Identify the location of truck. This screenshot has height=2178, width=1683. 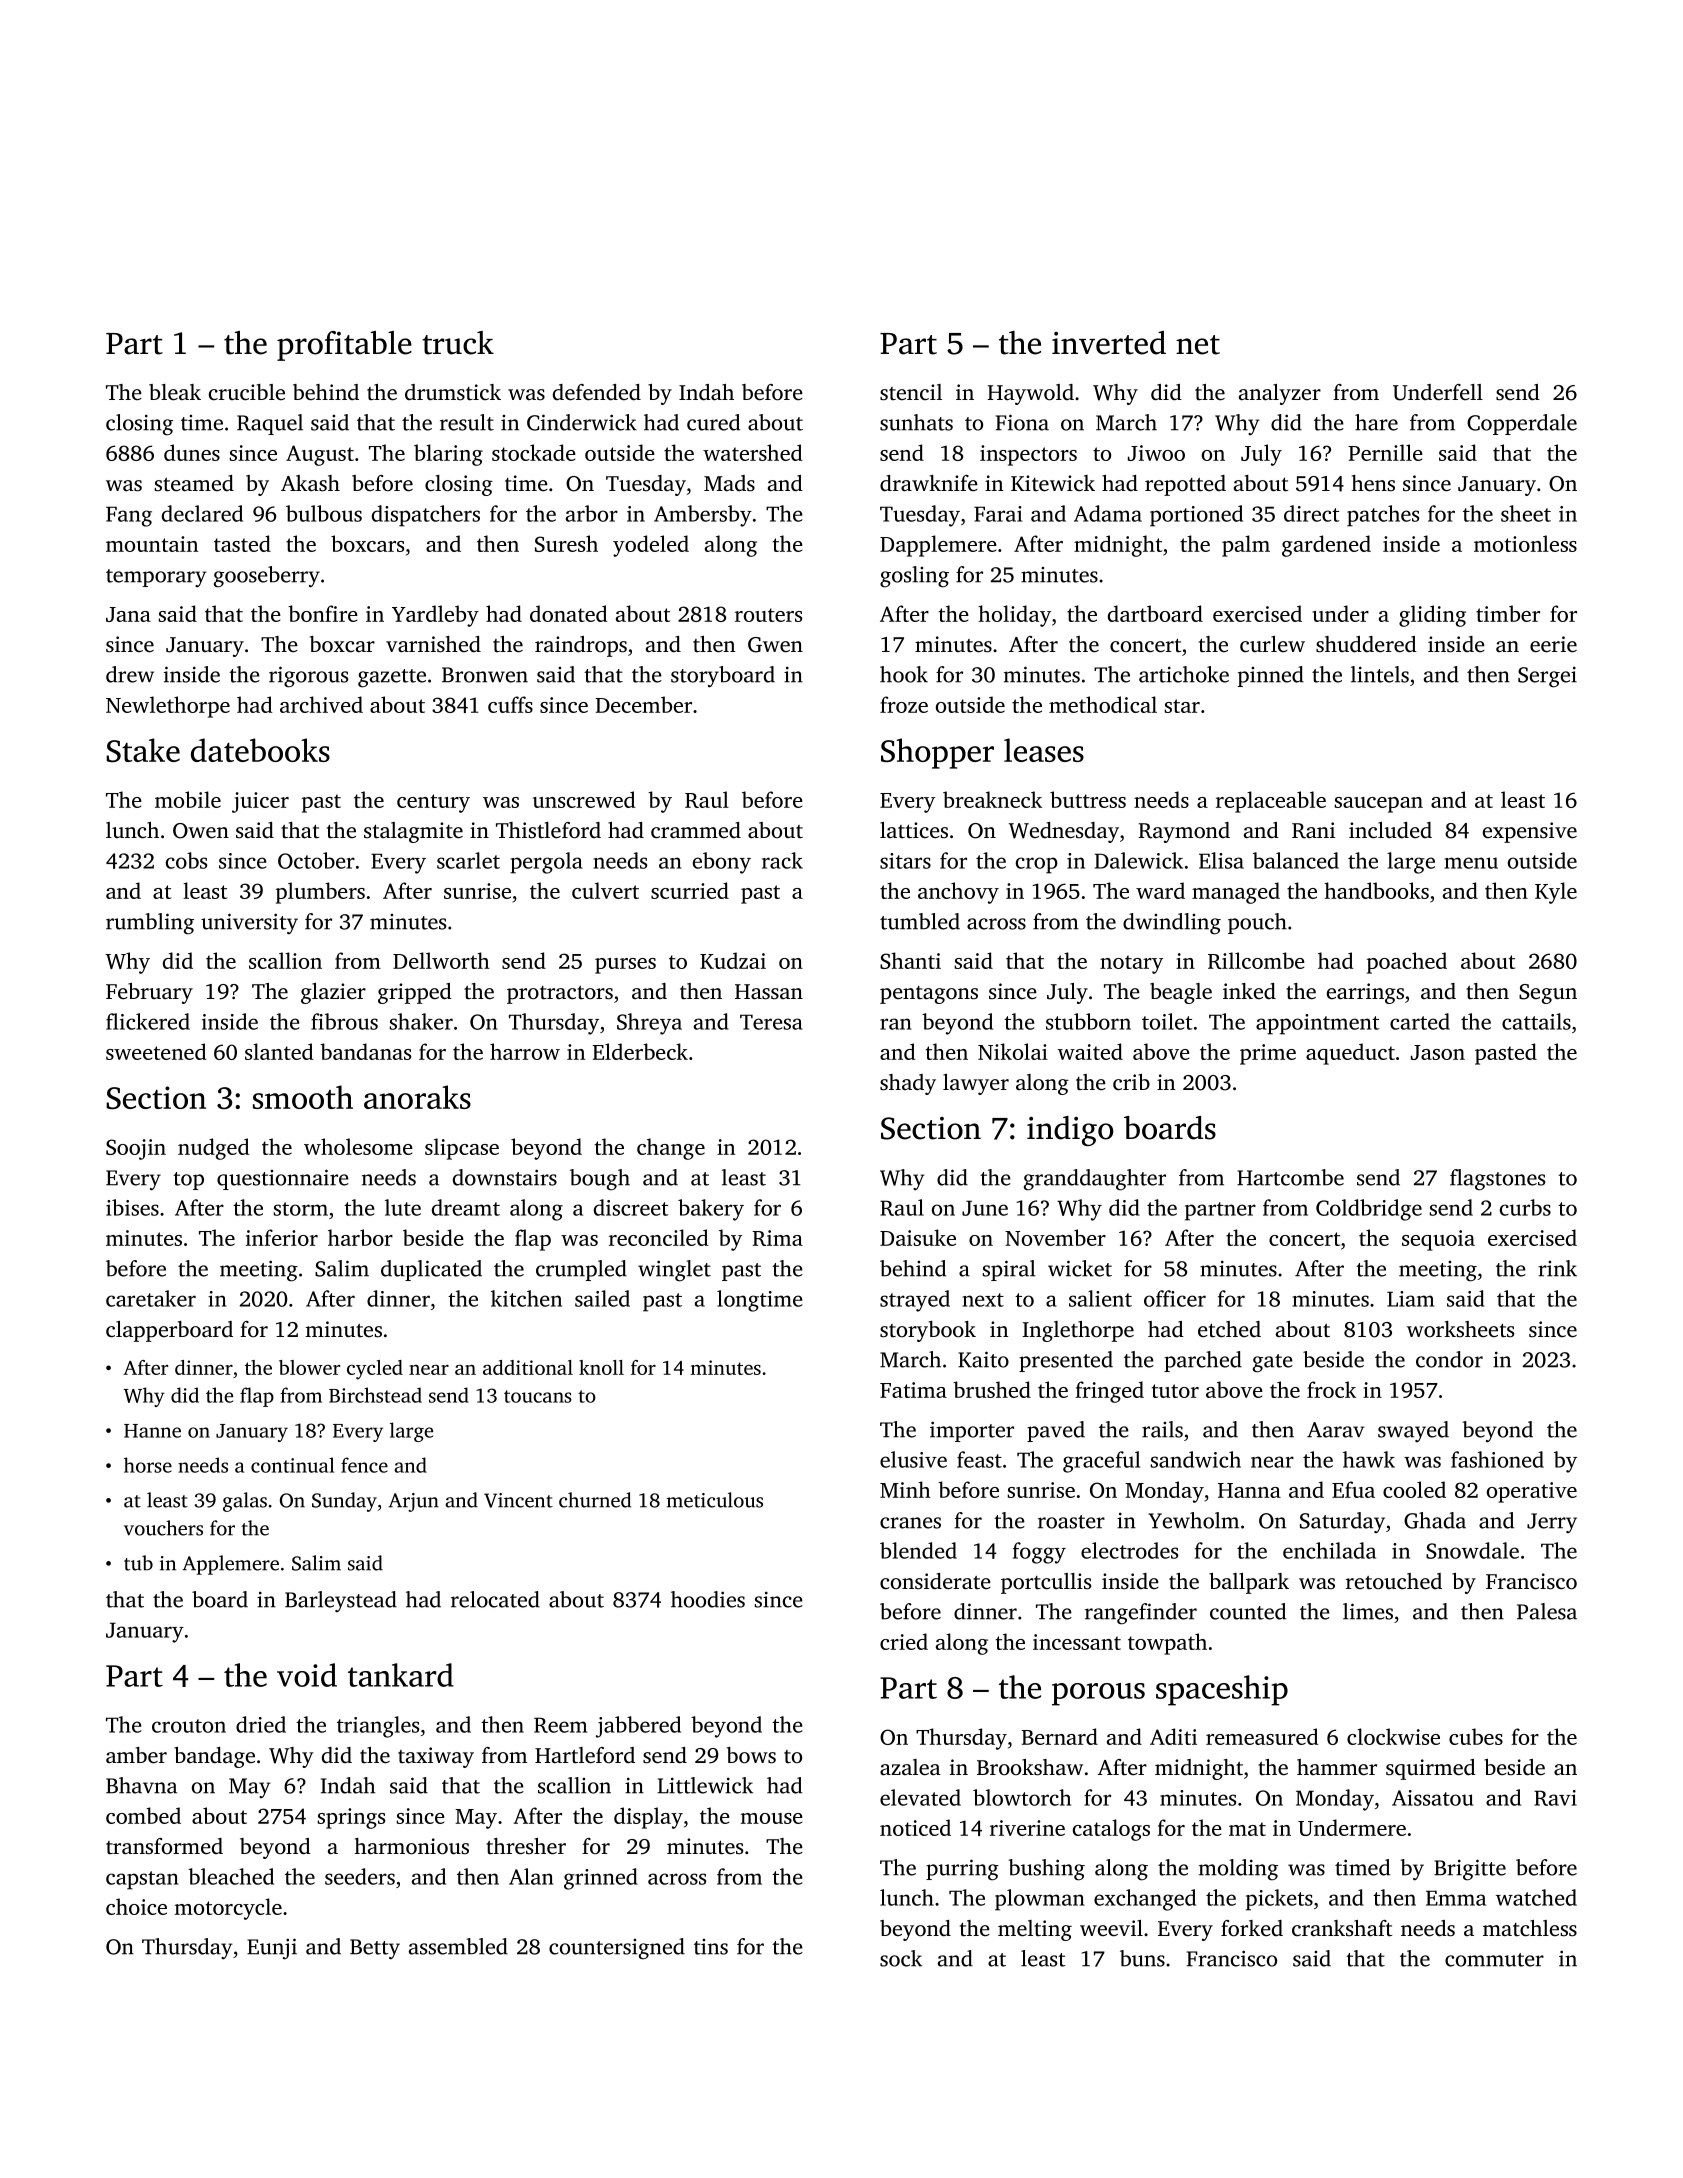
(458, 343).
